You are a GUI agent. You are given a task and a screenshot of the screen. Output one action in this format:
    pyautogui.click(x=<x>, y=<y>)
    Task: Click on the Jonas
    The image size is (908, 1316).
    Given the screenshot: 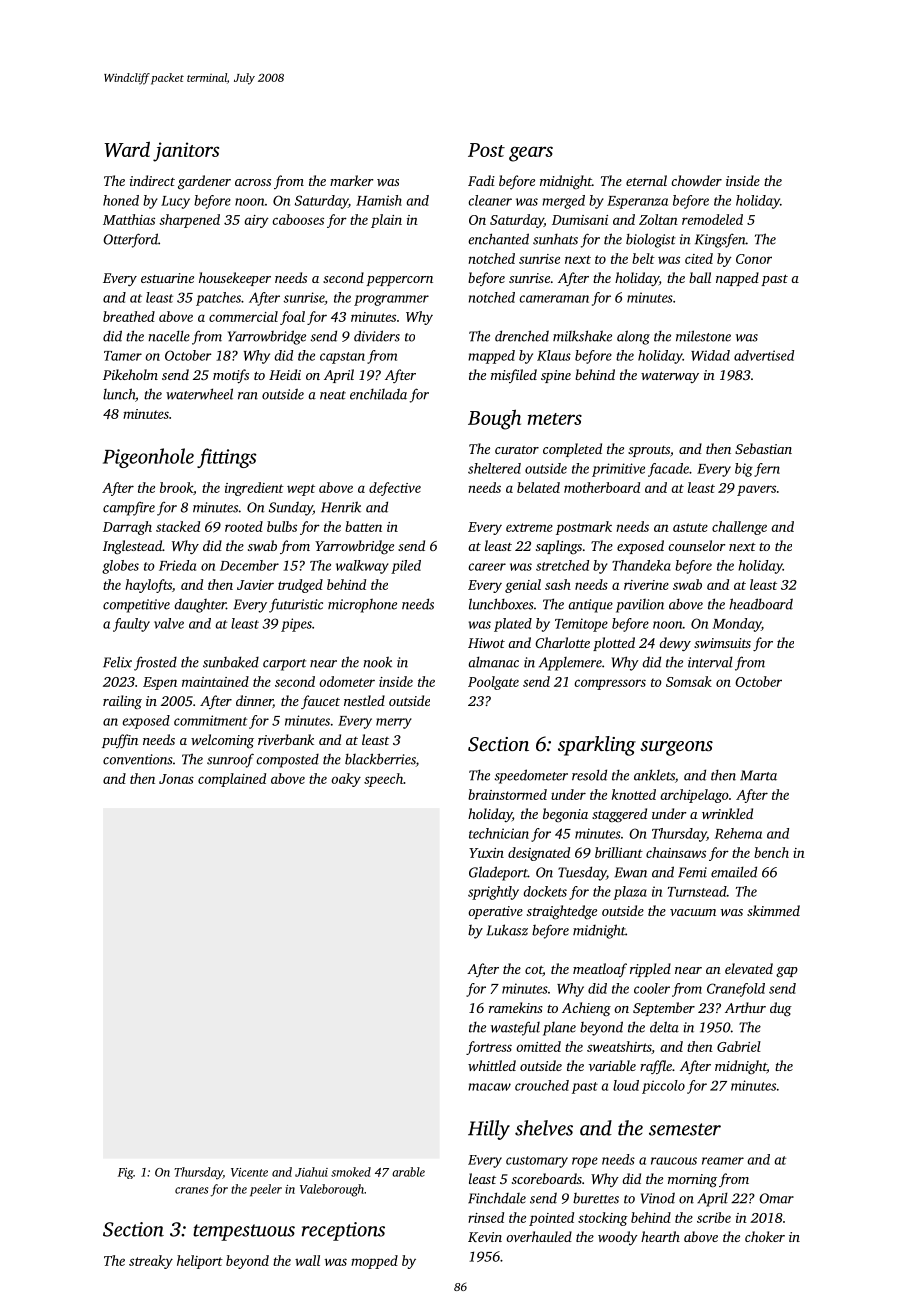 What is the action you would take?
    pyautogui.click(x=176, y=779)
